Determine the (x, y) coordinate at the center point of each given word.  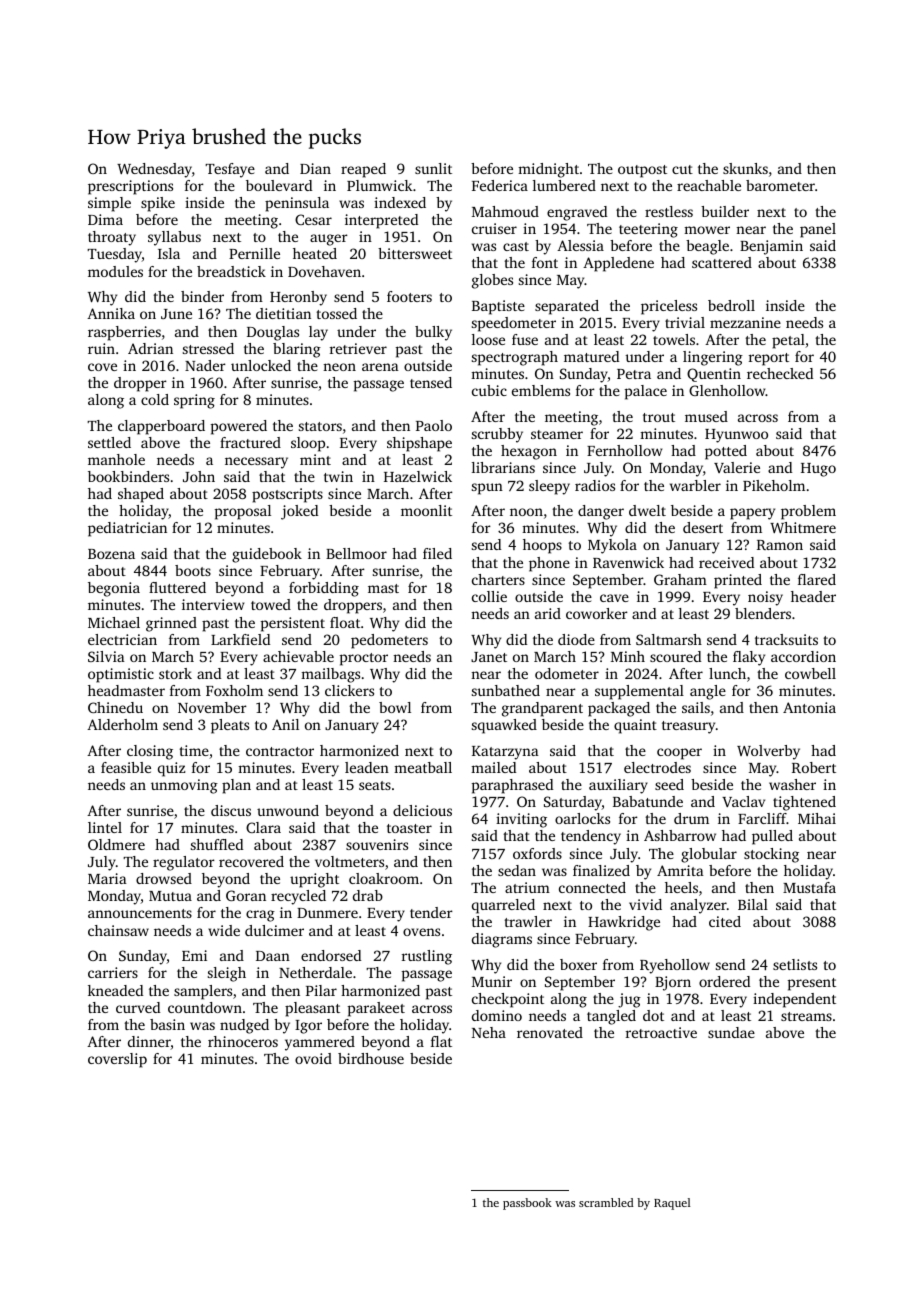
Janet (489, 657)
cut (682, 169)
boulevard (279, 185)
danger (601, 512)
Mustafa (809, 887)
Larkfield (240, 639)
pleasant (312, 1009)
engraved (577, 213)
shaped (141, 495)
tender (431, 912)
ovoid (313, 1058)
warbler (695, 485)
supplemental (639, 692)
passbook (527, 1204)
